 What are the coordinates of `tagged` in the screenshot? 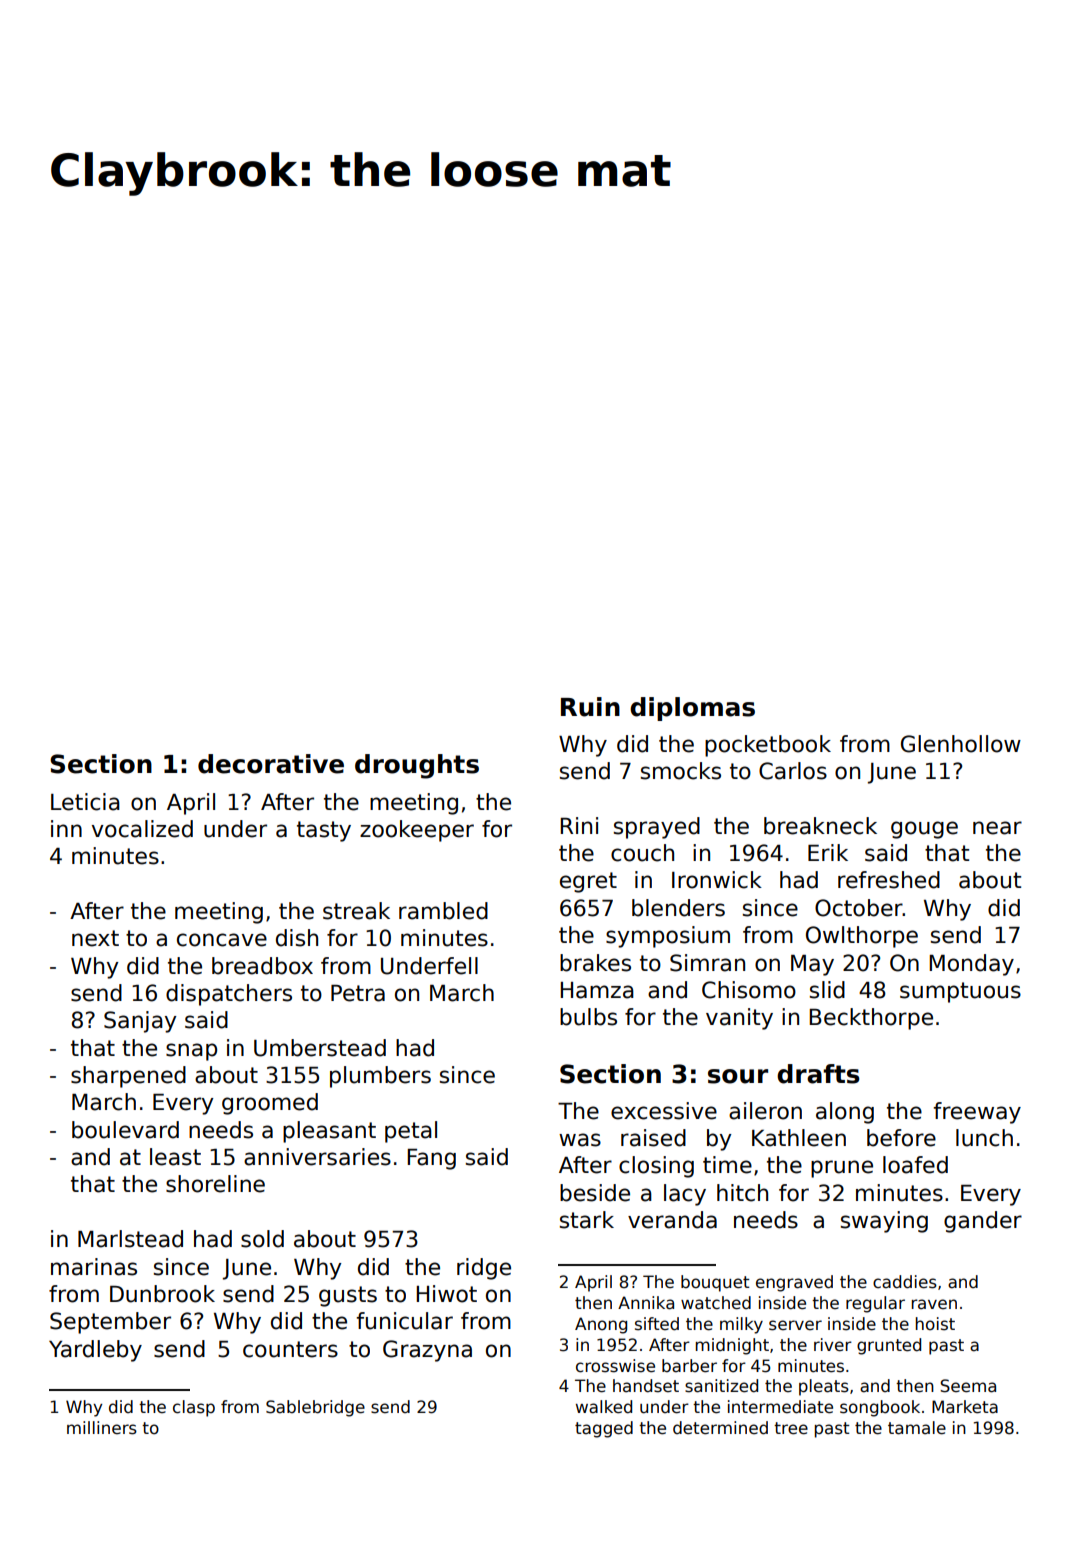 It's located at (604, 1429).
